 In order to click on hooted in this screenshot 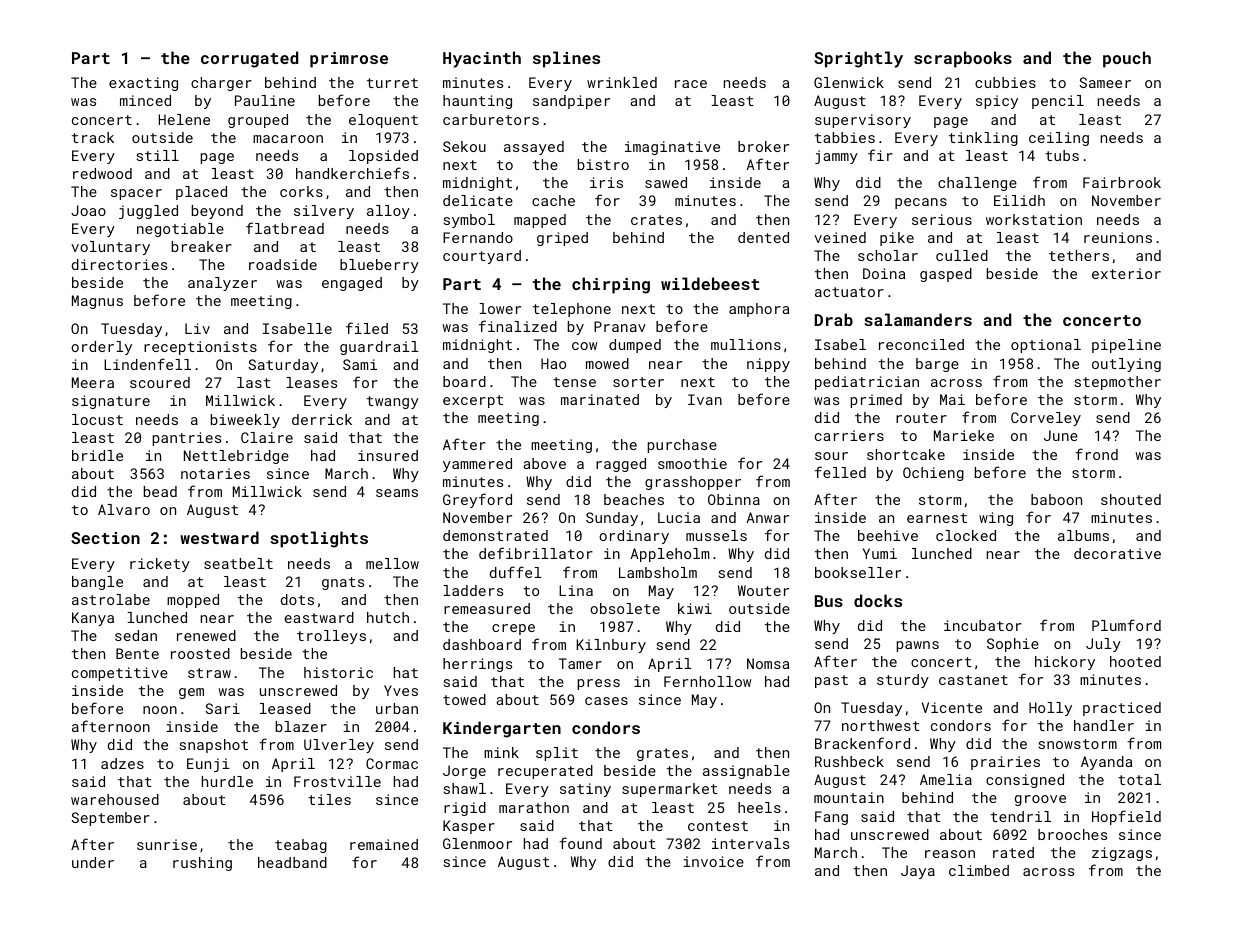, I will do `click(1135, 661)`.
